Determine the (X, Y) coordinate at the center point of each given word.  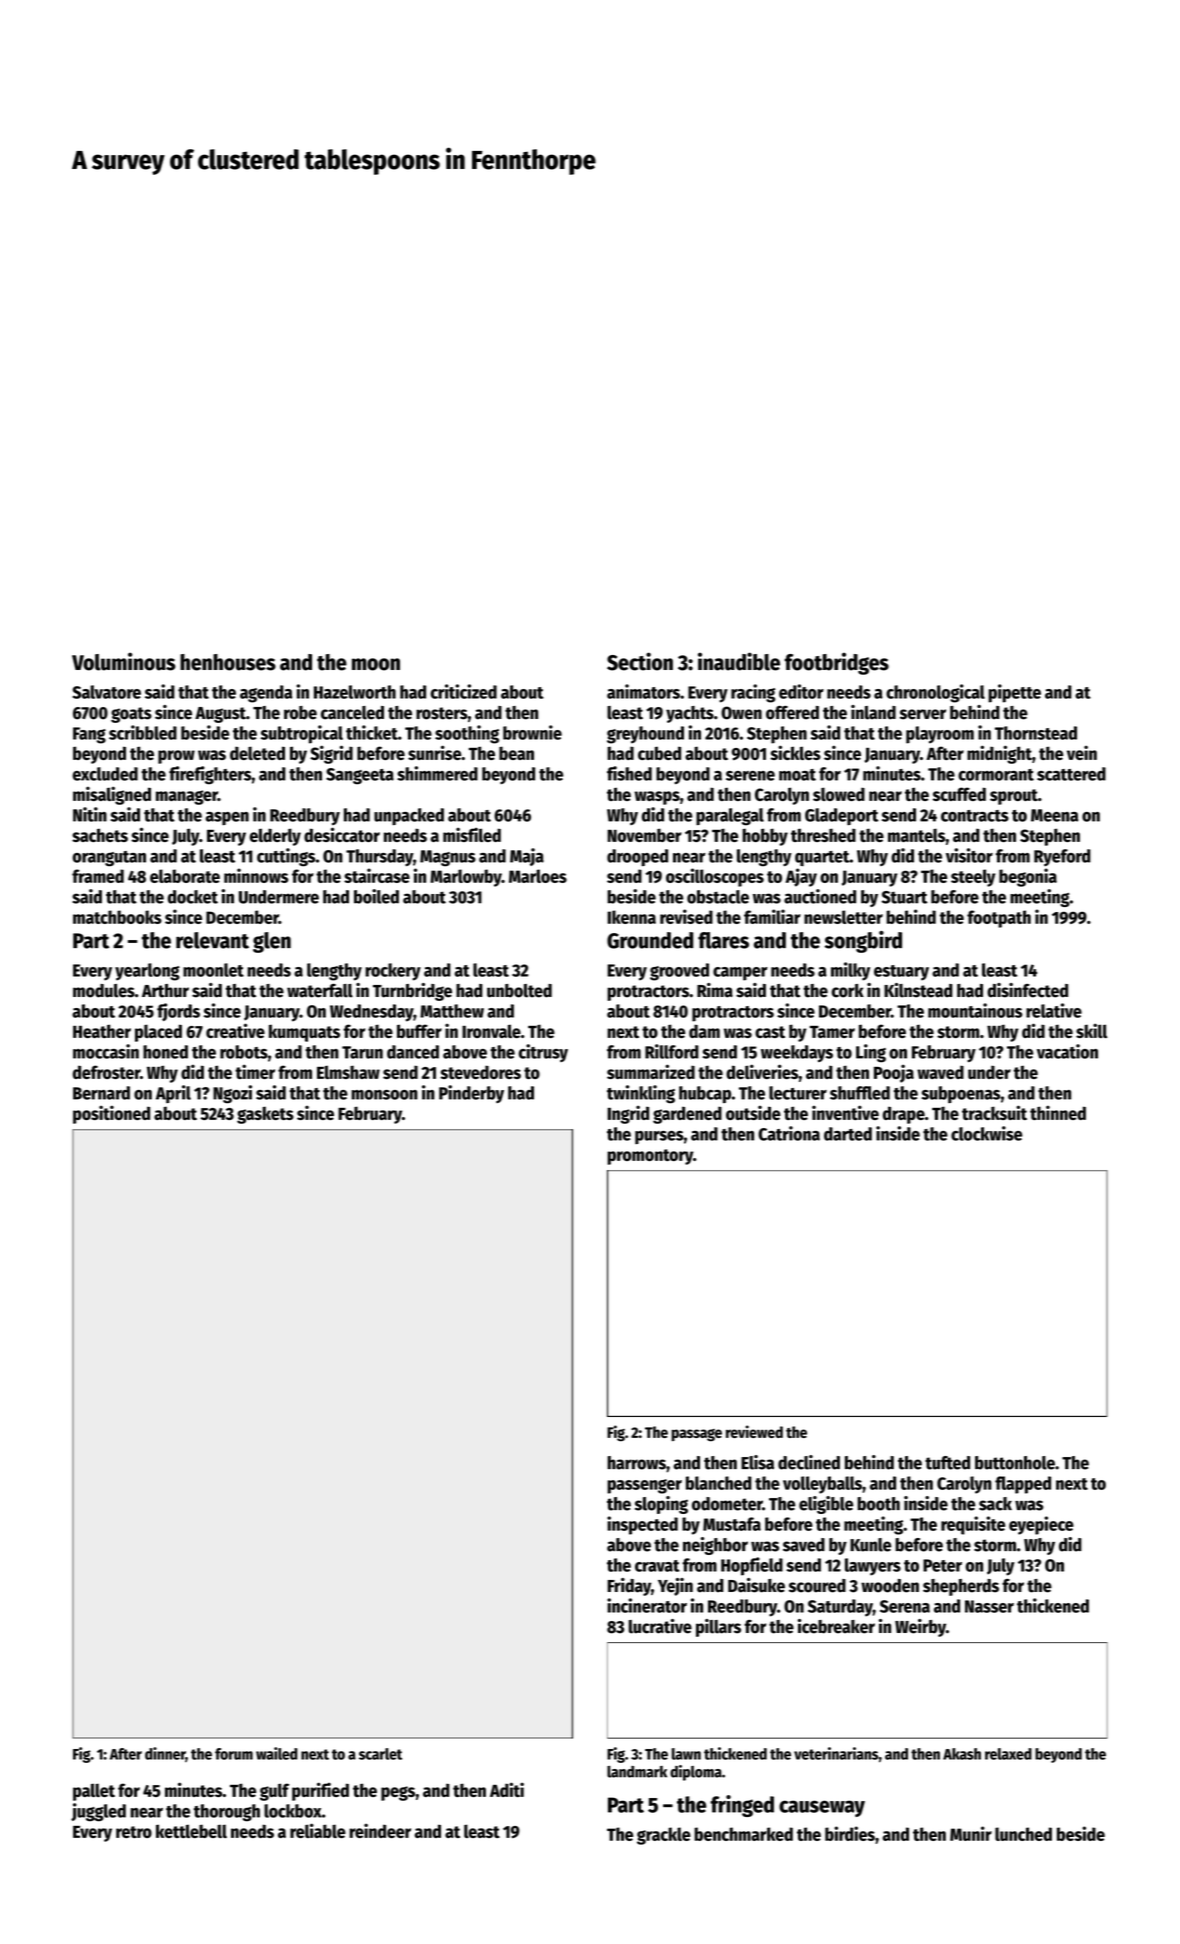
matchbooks (117, 917)
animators (643, 691)
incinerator (647, 1605)
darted (848, 1134)
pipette (1014, 693)
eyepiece (1041, 1525)
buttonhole (1015, 1463)
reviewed (754, 1431)
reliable (318, 1830)
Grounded (650, 940)
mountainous (975, 1010)
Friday (629, 1587)
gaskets (265, 1115)
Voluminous (124, 661)
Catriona (789, 1133)
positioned (111, 1114)
